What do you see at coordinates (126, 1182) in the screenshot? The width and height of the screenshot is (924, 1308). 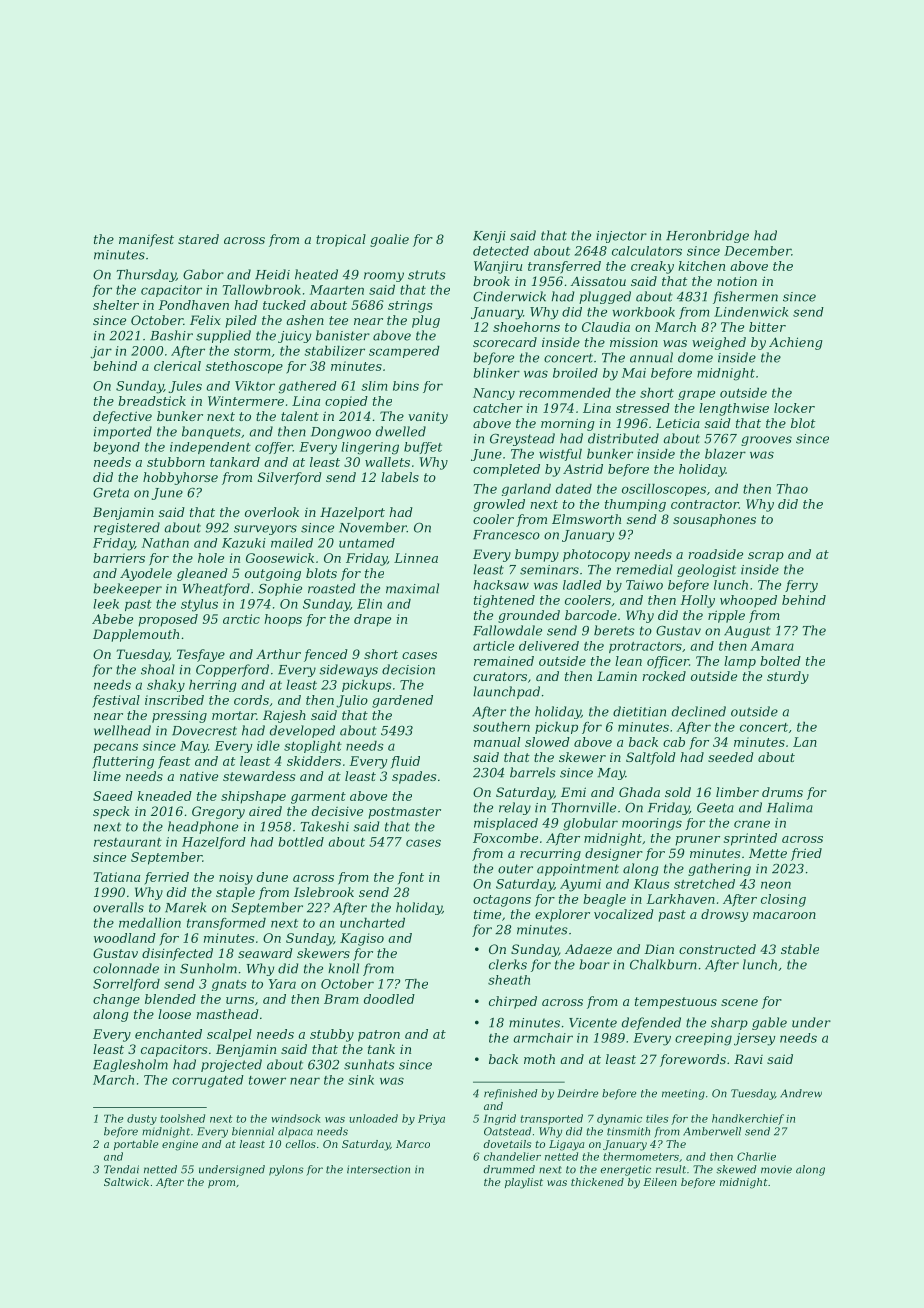 I see `Saltwick` at bounding box center [126, 1182].
